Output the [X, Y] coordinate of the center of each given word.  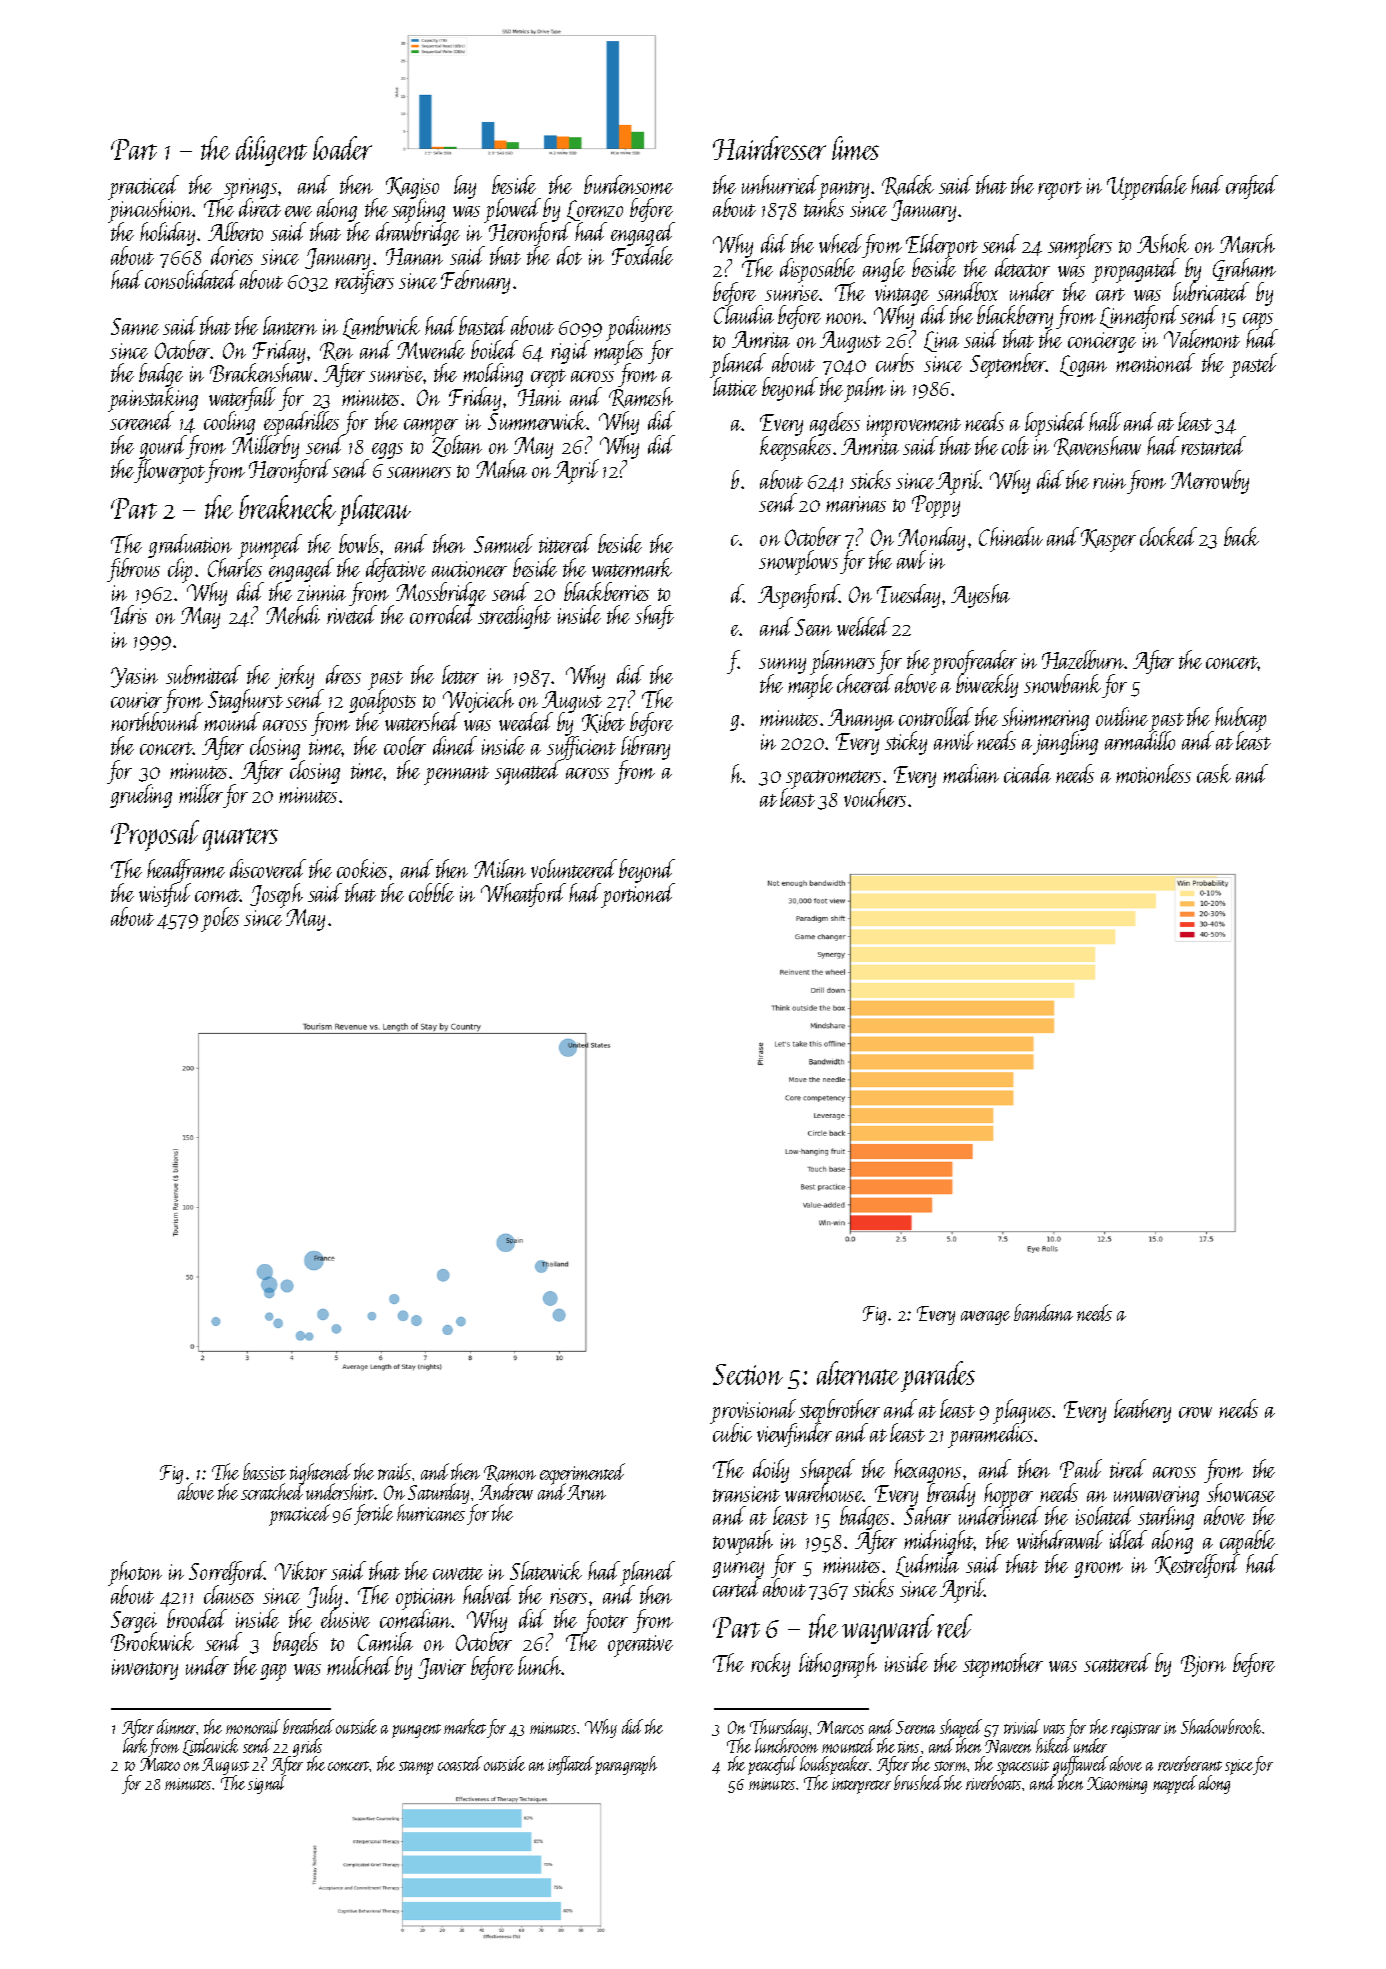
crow [1195, 1412]
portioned [637, 896]
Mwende [431, 349]
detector [1022, 267]
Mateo [160, 1764]
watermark [632, 567]
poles [220, 919]
